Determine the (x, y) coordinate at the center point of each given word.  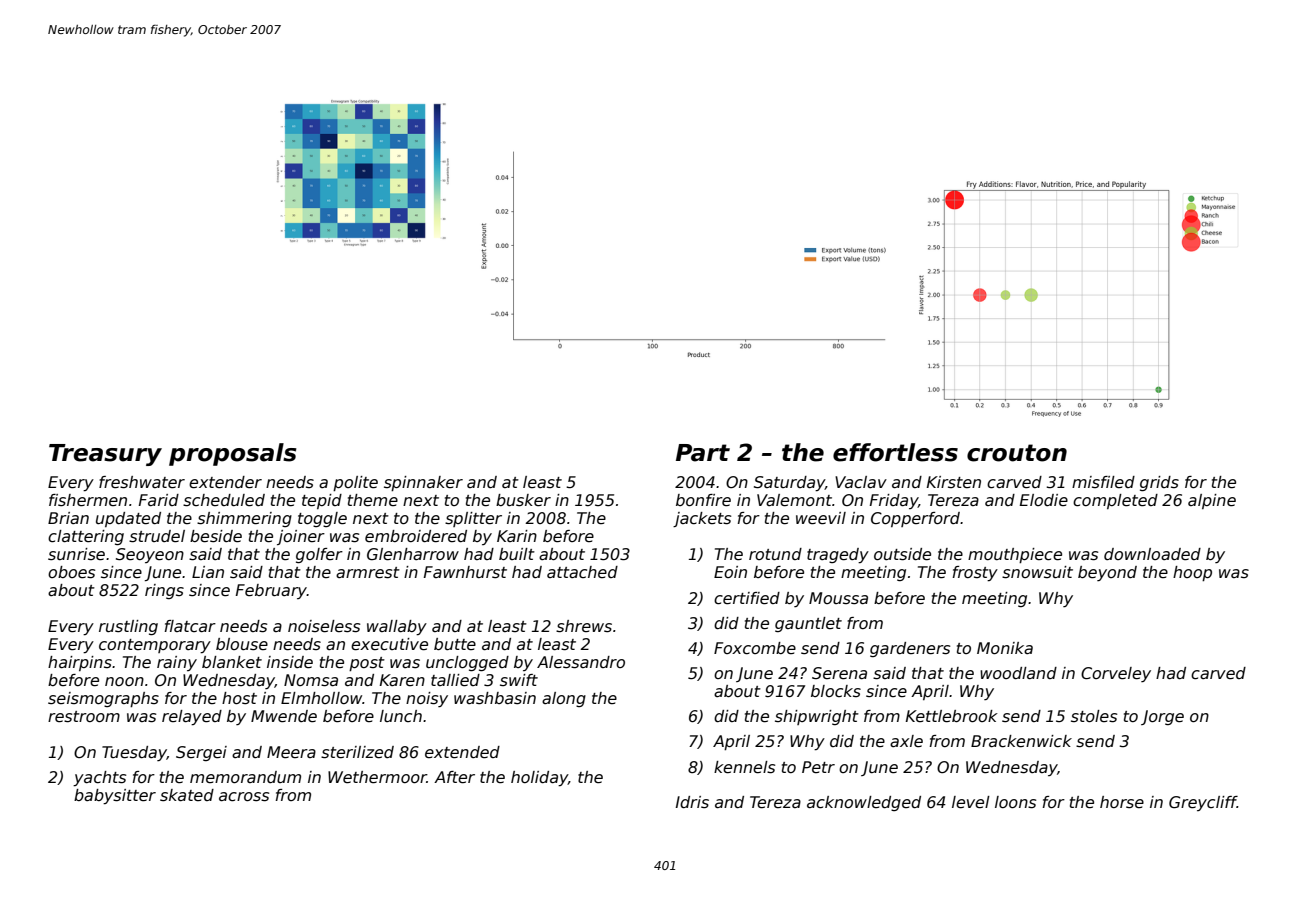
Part (703, 453)
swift (519, 680)
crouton (1017, 453)
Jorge (1162, 717)
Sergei (201, 753)
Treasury (105, 455)
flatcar (190, 626)
